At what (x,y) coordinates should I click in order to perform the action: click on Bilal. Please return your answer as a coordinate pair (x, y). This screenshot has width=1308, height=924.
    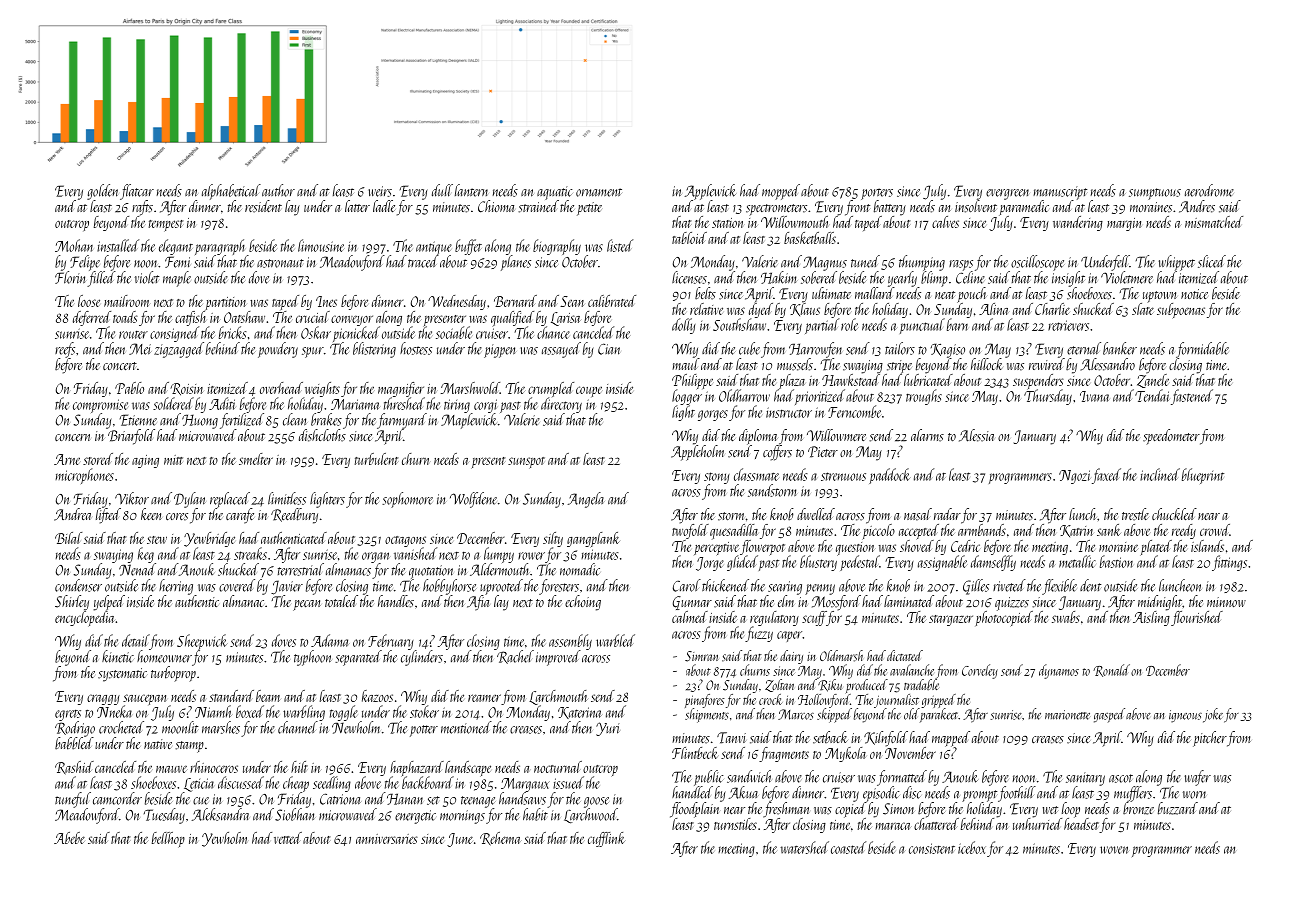
    Looking at the image, I should click on (68, 538).
